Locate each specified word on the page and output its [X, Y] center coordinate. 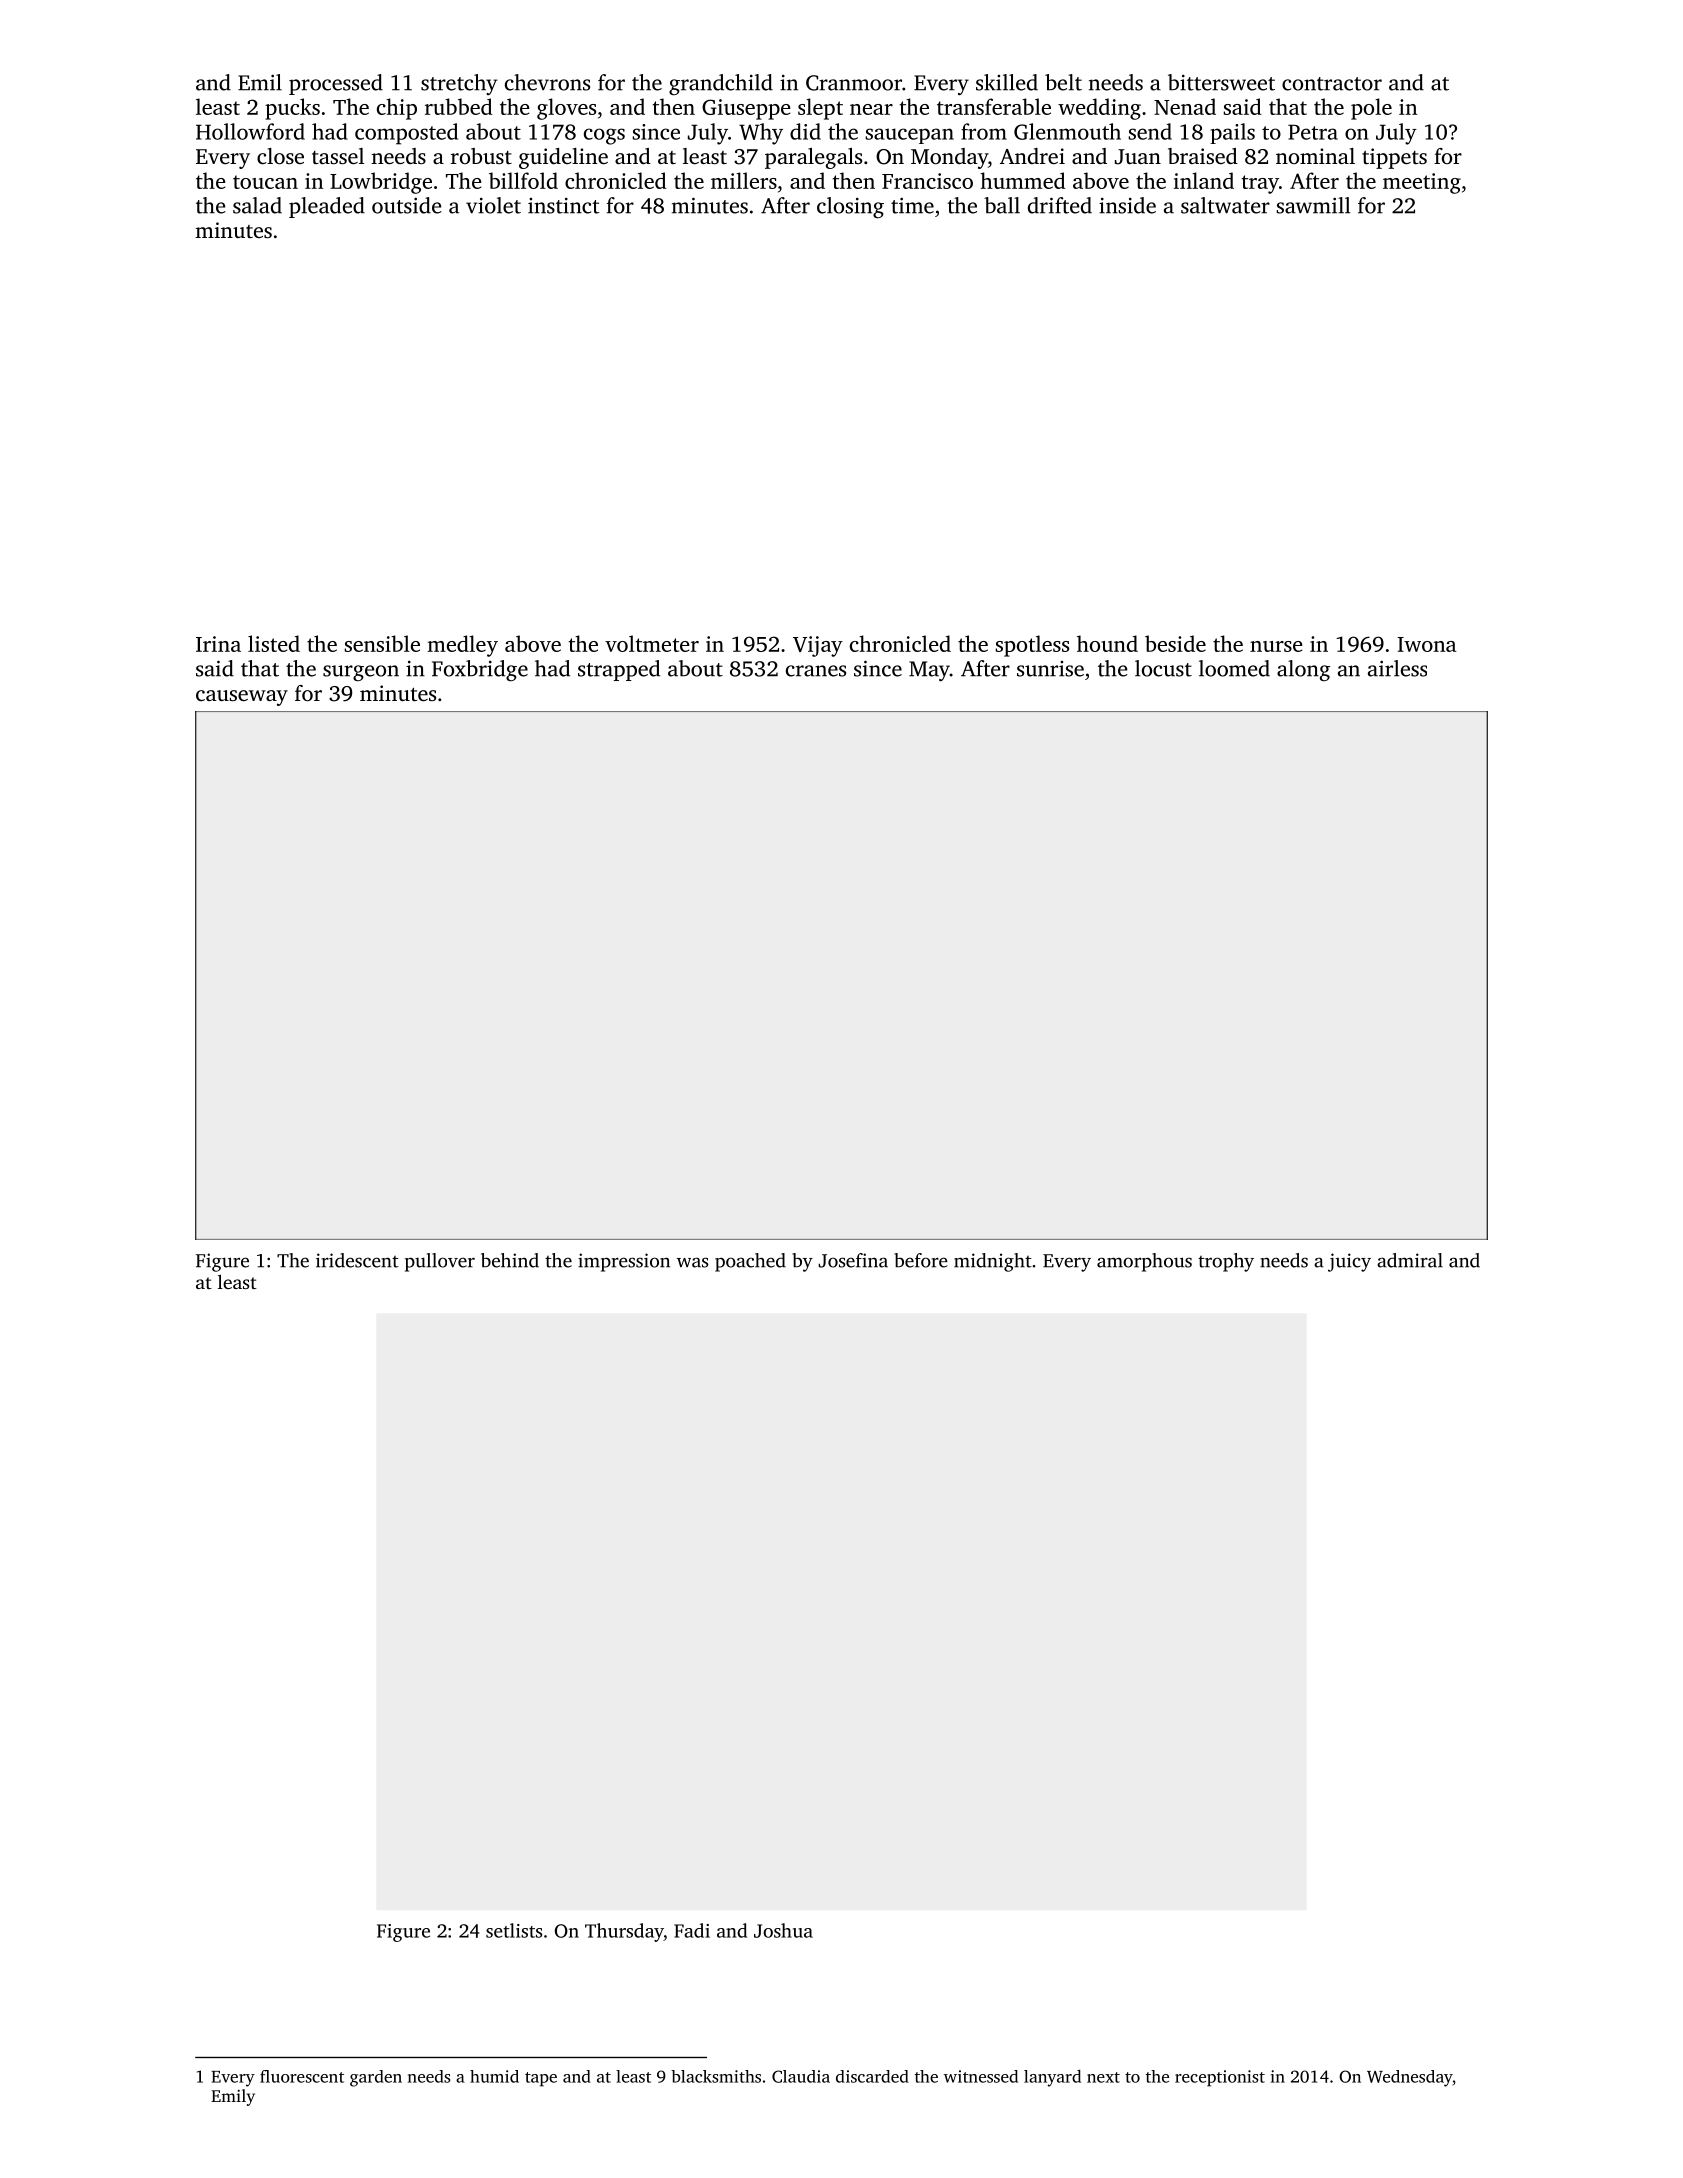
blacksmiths [716, 2076]
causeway [242, 698]
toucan [265, 182]
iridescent [357, 1260]
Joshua [783, 1930]
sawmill [1313, 205]
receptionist [1220, 2078]
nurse [1276, 646]
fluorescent [302, 2076]
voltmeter [652, 643]
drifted [1060, 205]
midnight [993, 1262]
